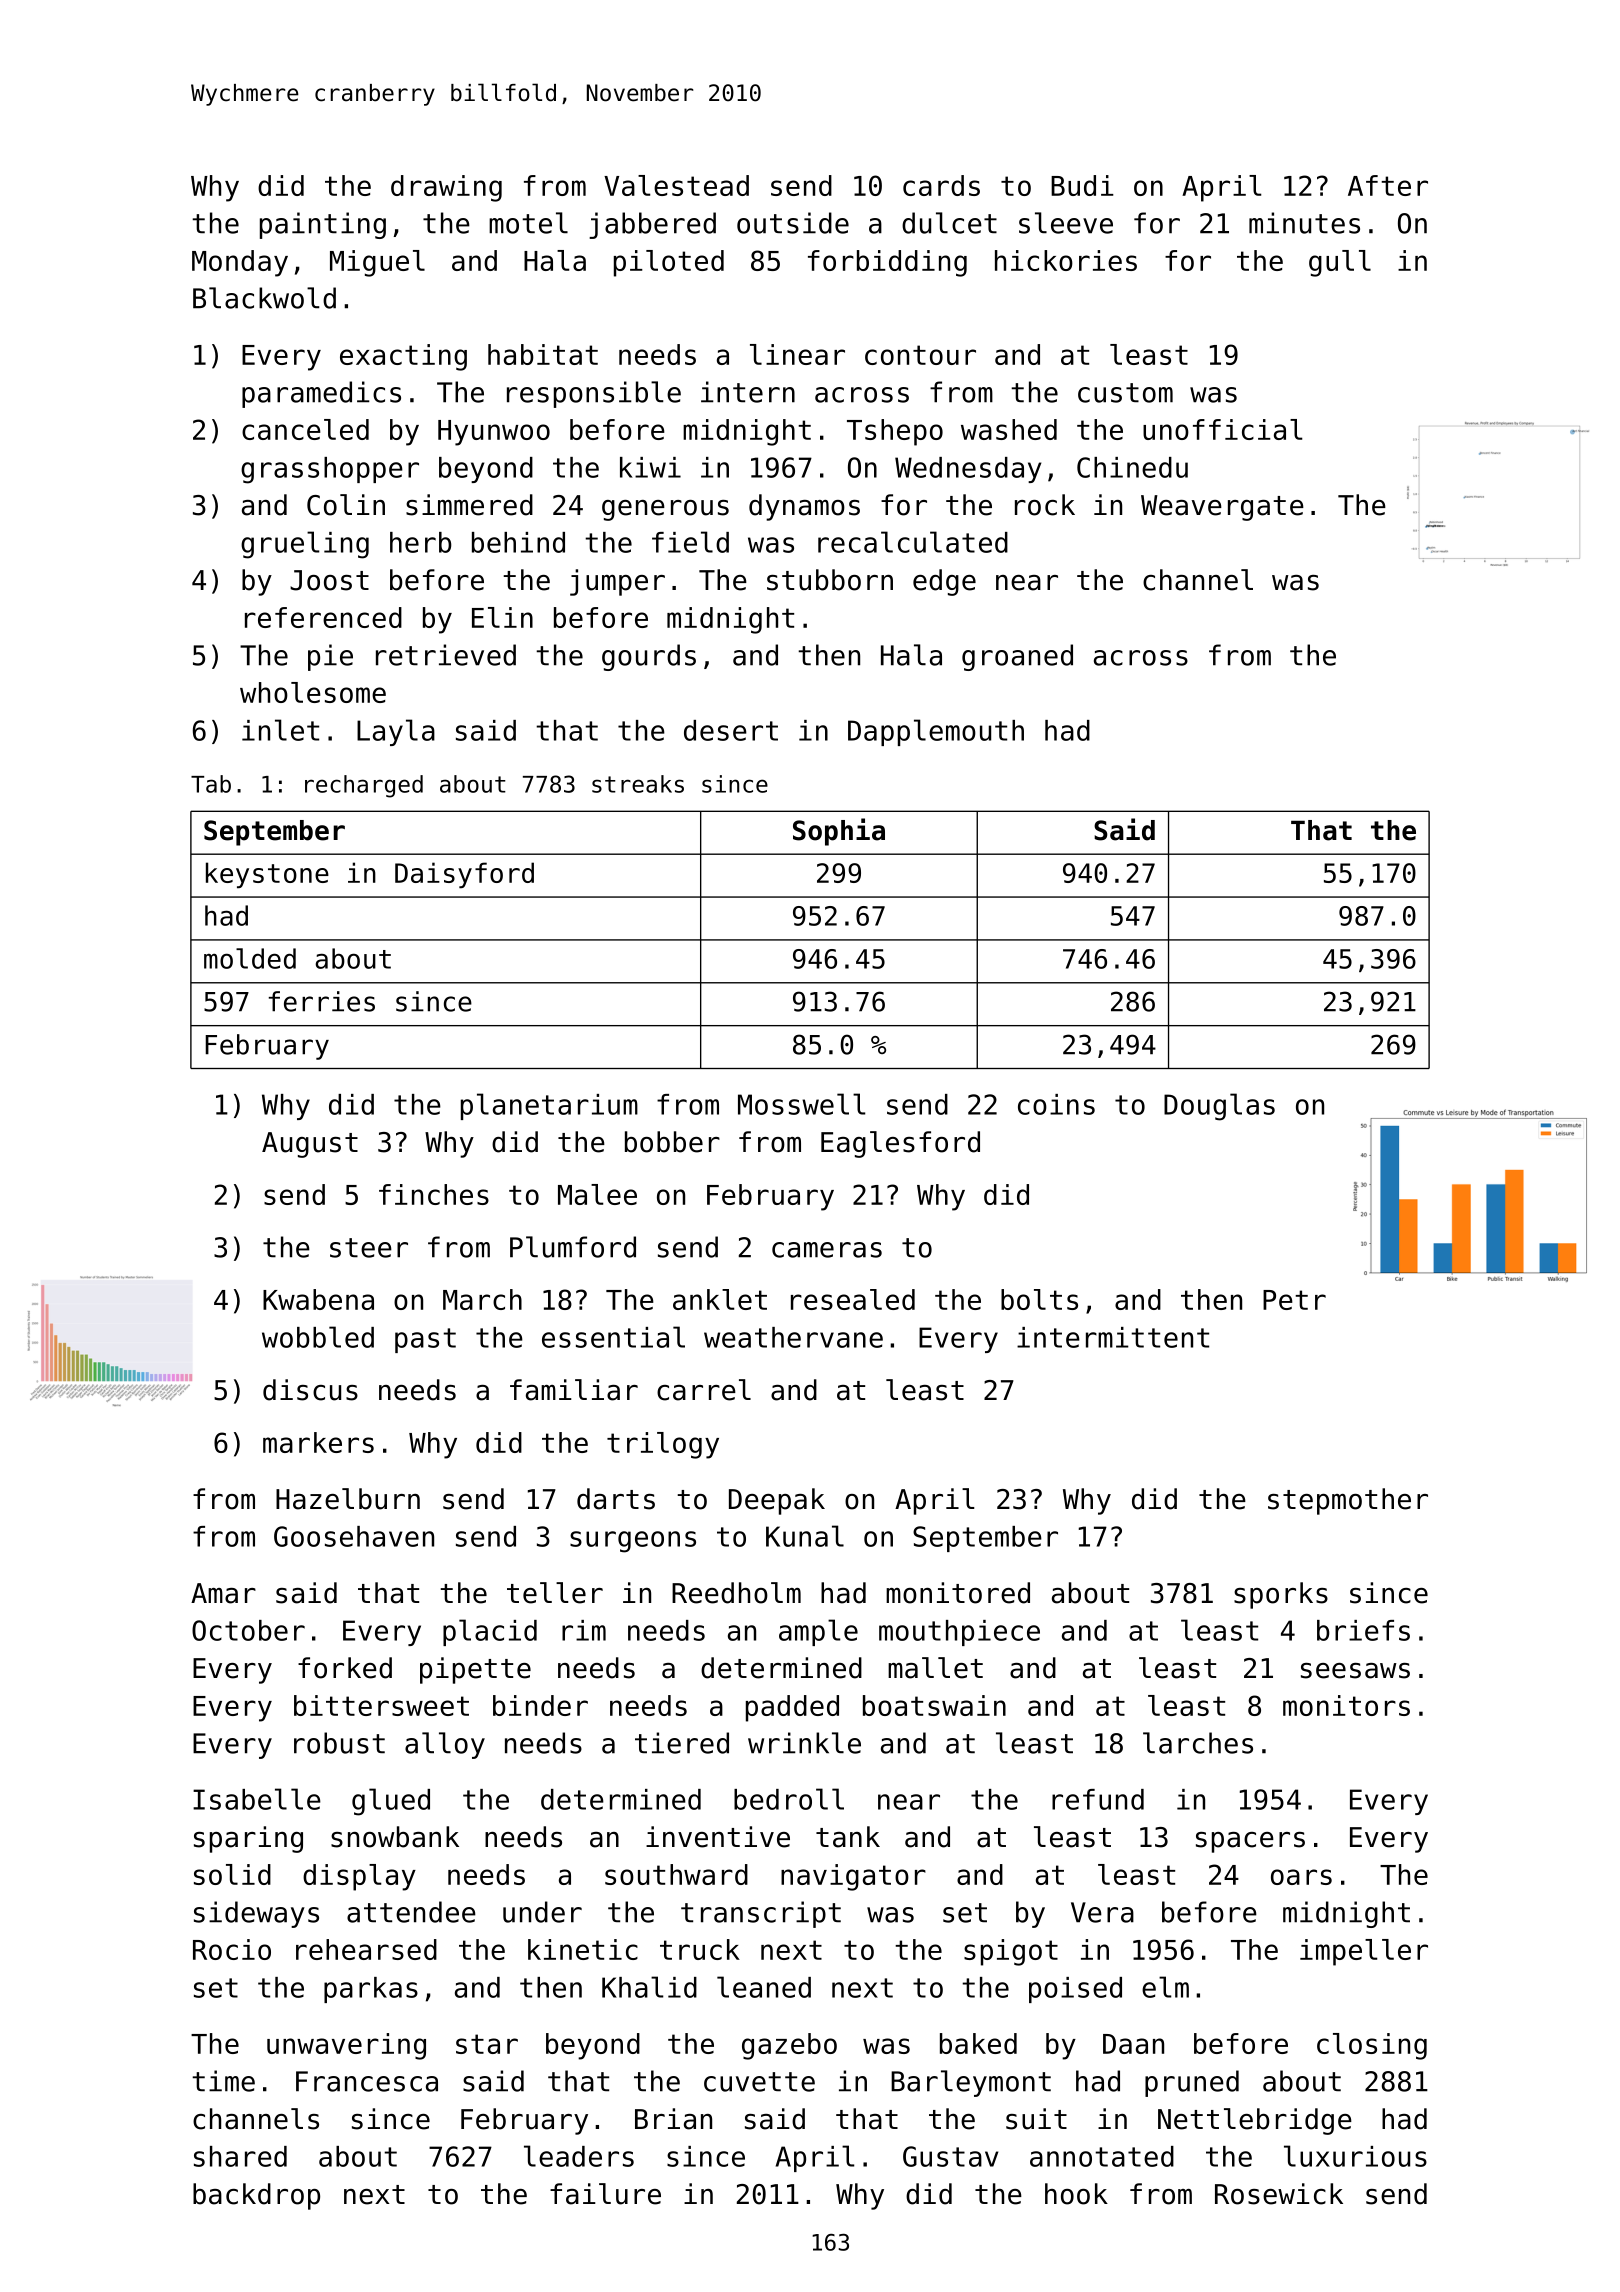 The height and width of the screenshot is (2292, 1620). Describe the element at coordinates (1222, 508) in the screenshot. I see `Weavergate` at that location.
